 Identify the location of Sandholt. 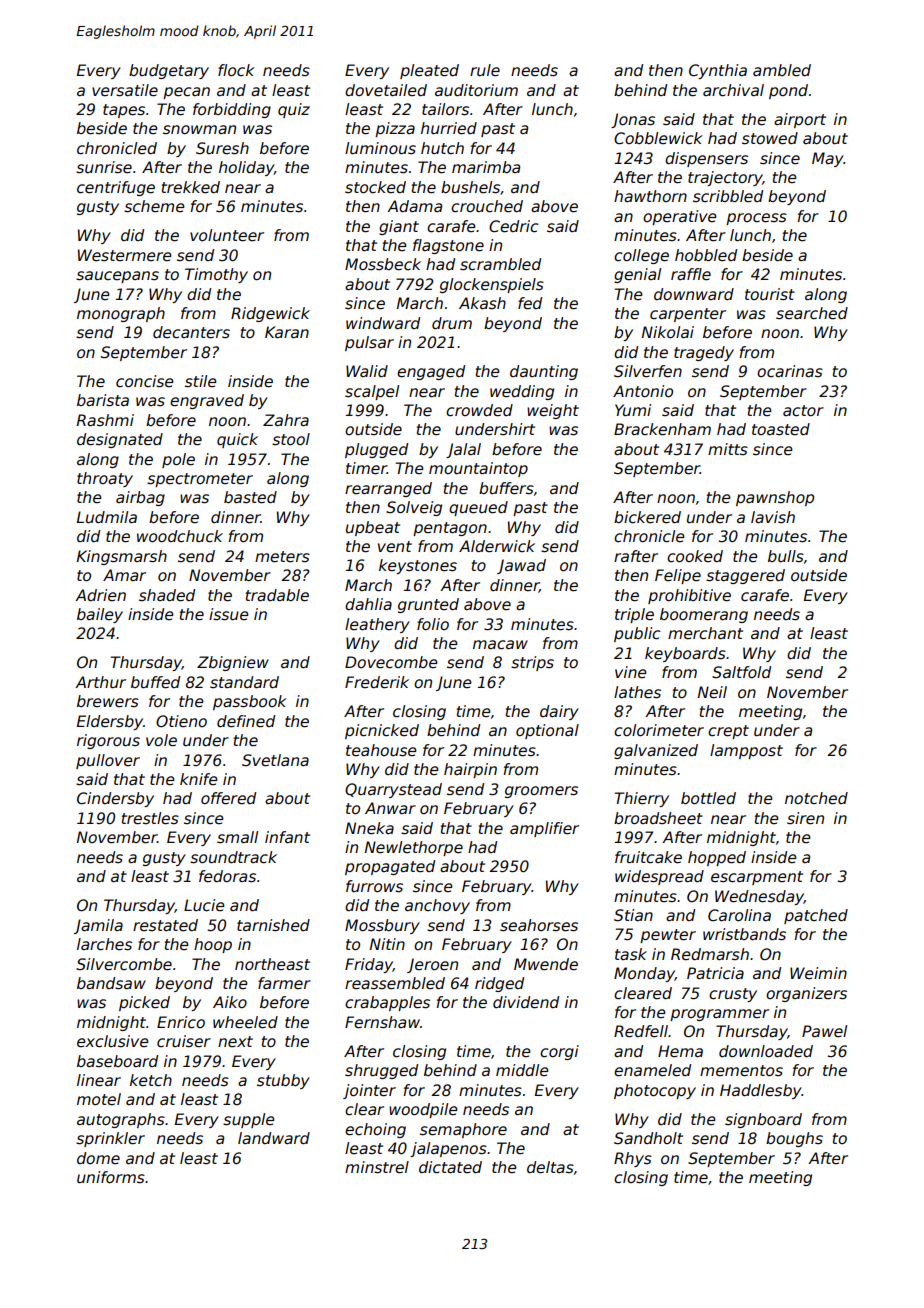
(648, 1138).
